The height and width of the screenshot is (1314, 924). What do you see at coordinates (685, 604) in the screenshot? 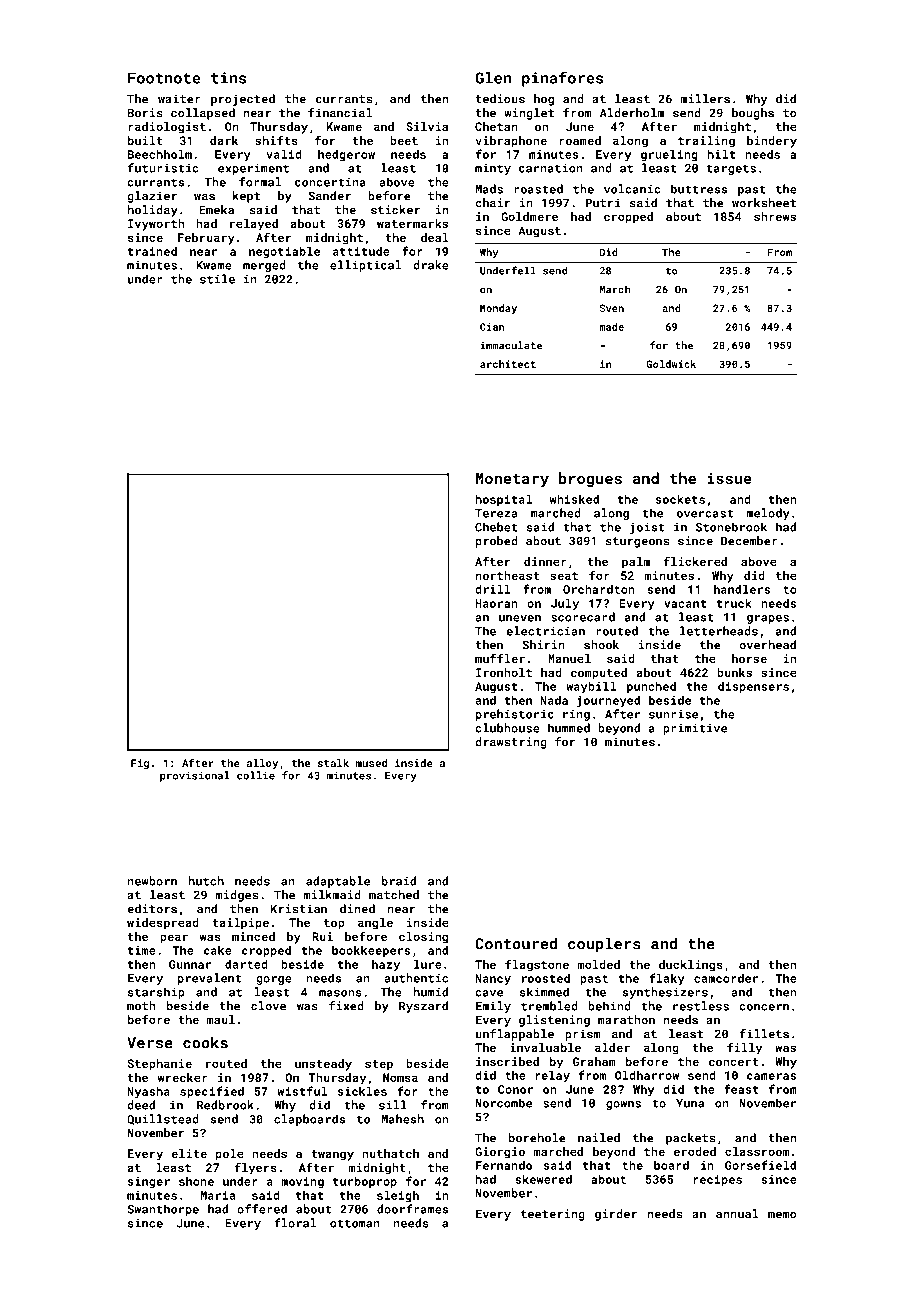
I see `vacant` at bounding box center [685, 604].
